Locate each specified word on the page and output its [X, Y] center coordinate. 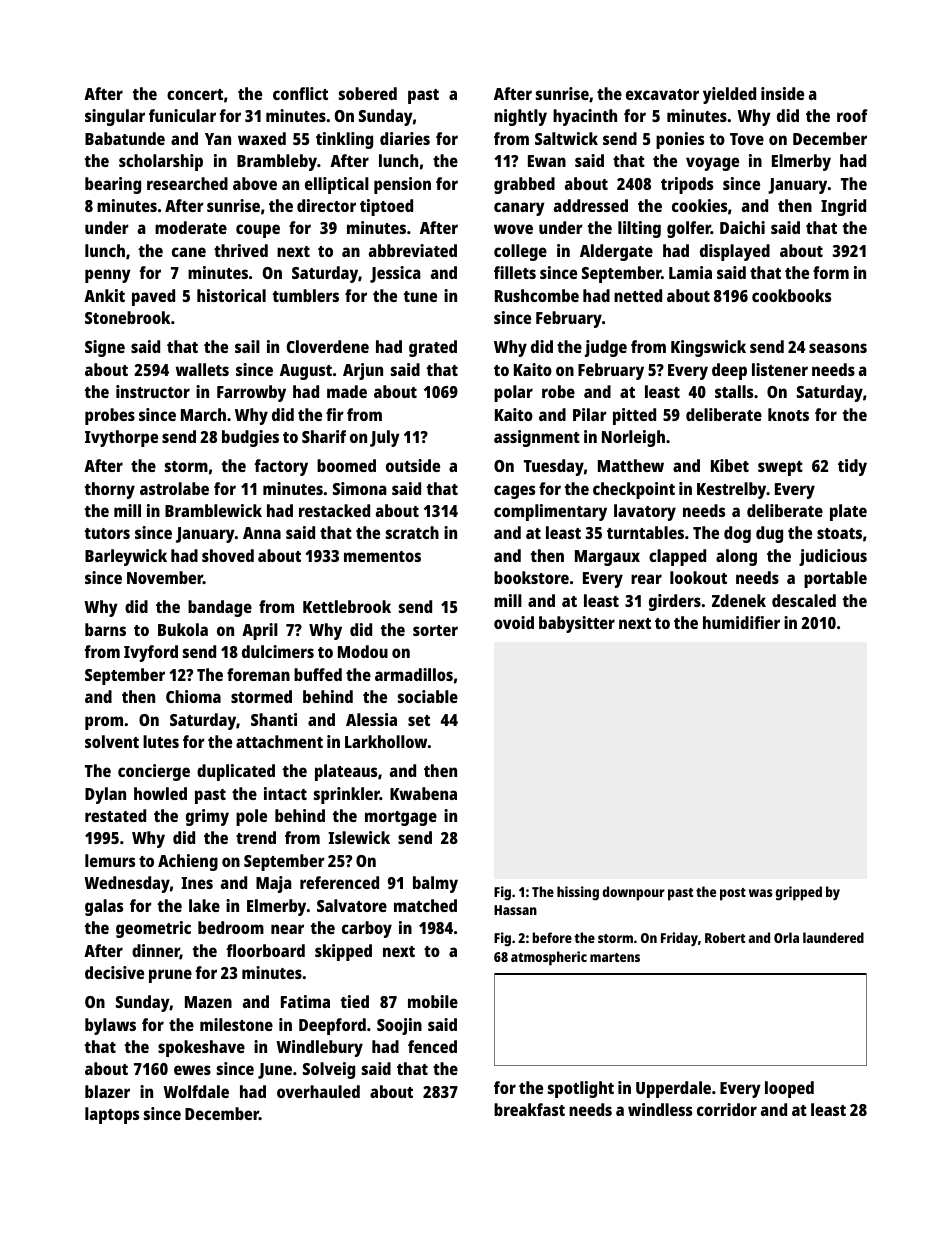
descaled [804, 600]
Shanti [274, 719]
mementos [382, 556]
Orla [786, 937]
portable [835, 579]
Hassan [515, 910]
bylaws [110, 1026]
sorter [435, 630]
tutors [107, 533]
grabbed [524, 185]
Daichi [742, 227]
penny [108, 276]
